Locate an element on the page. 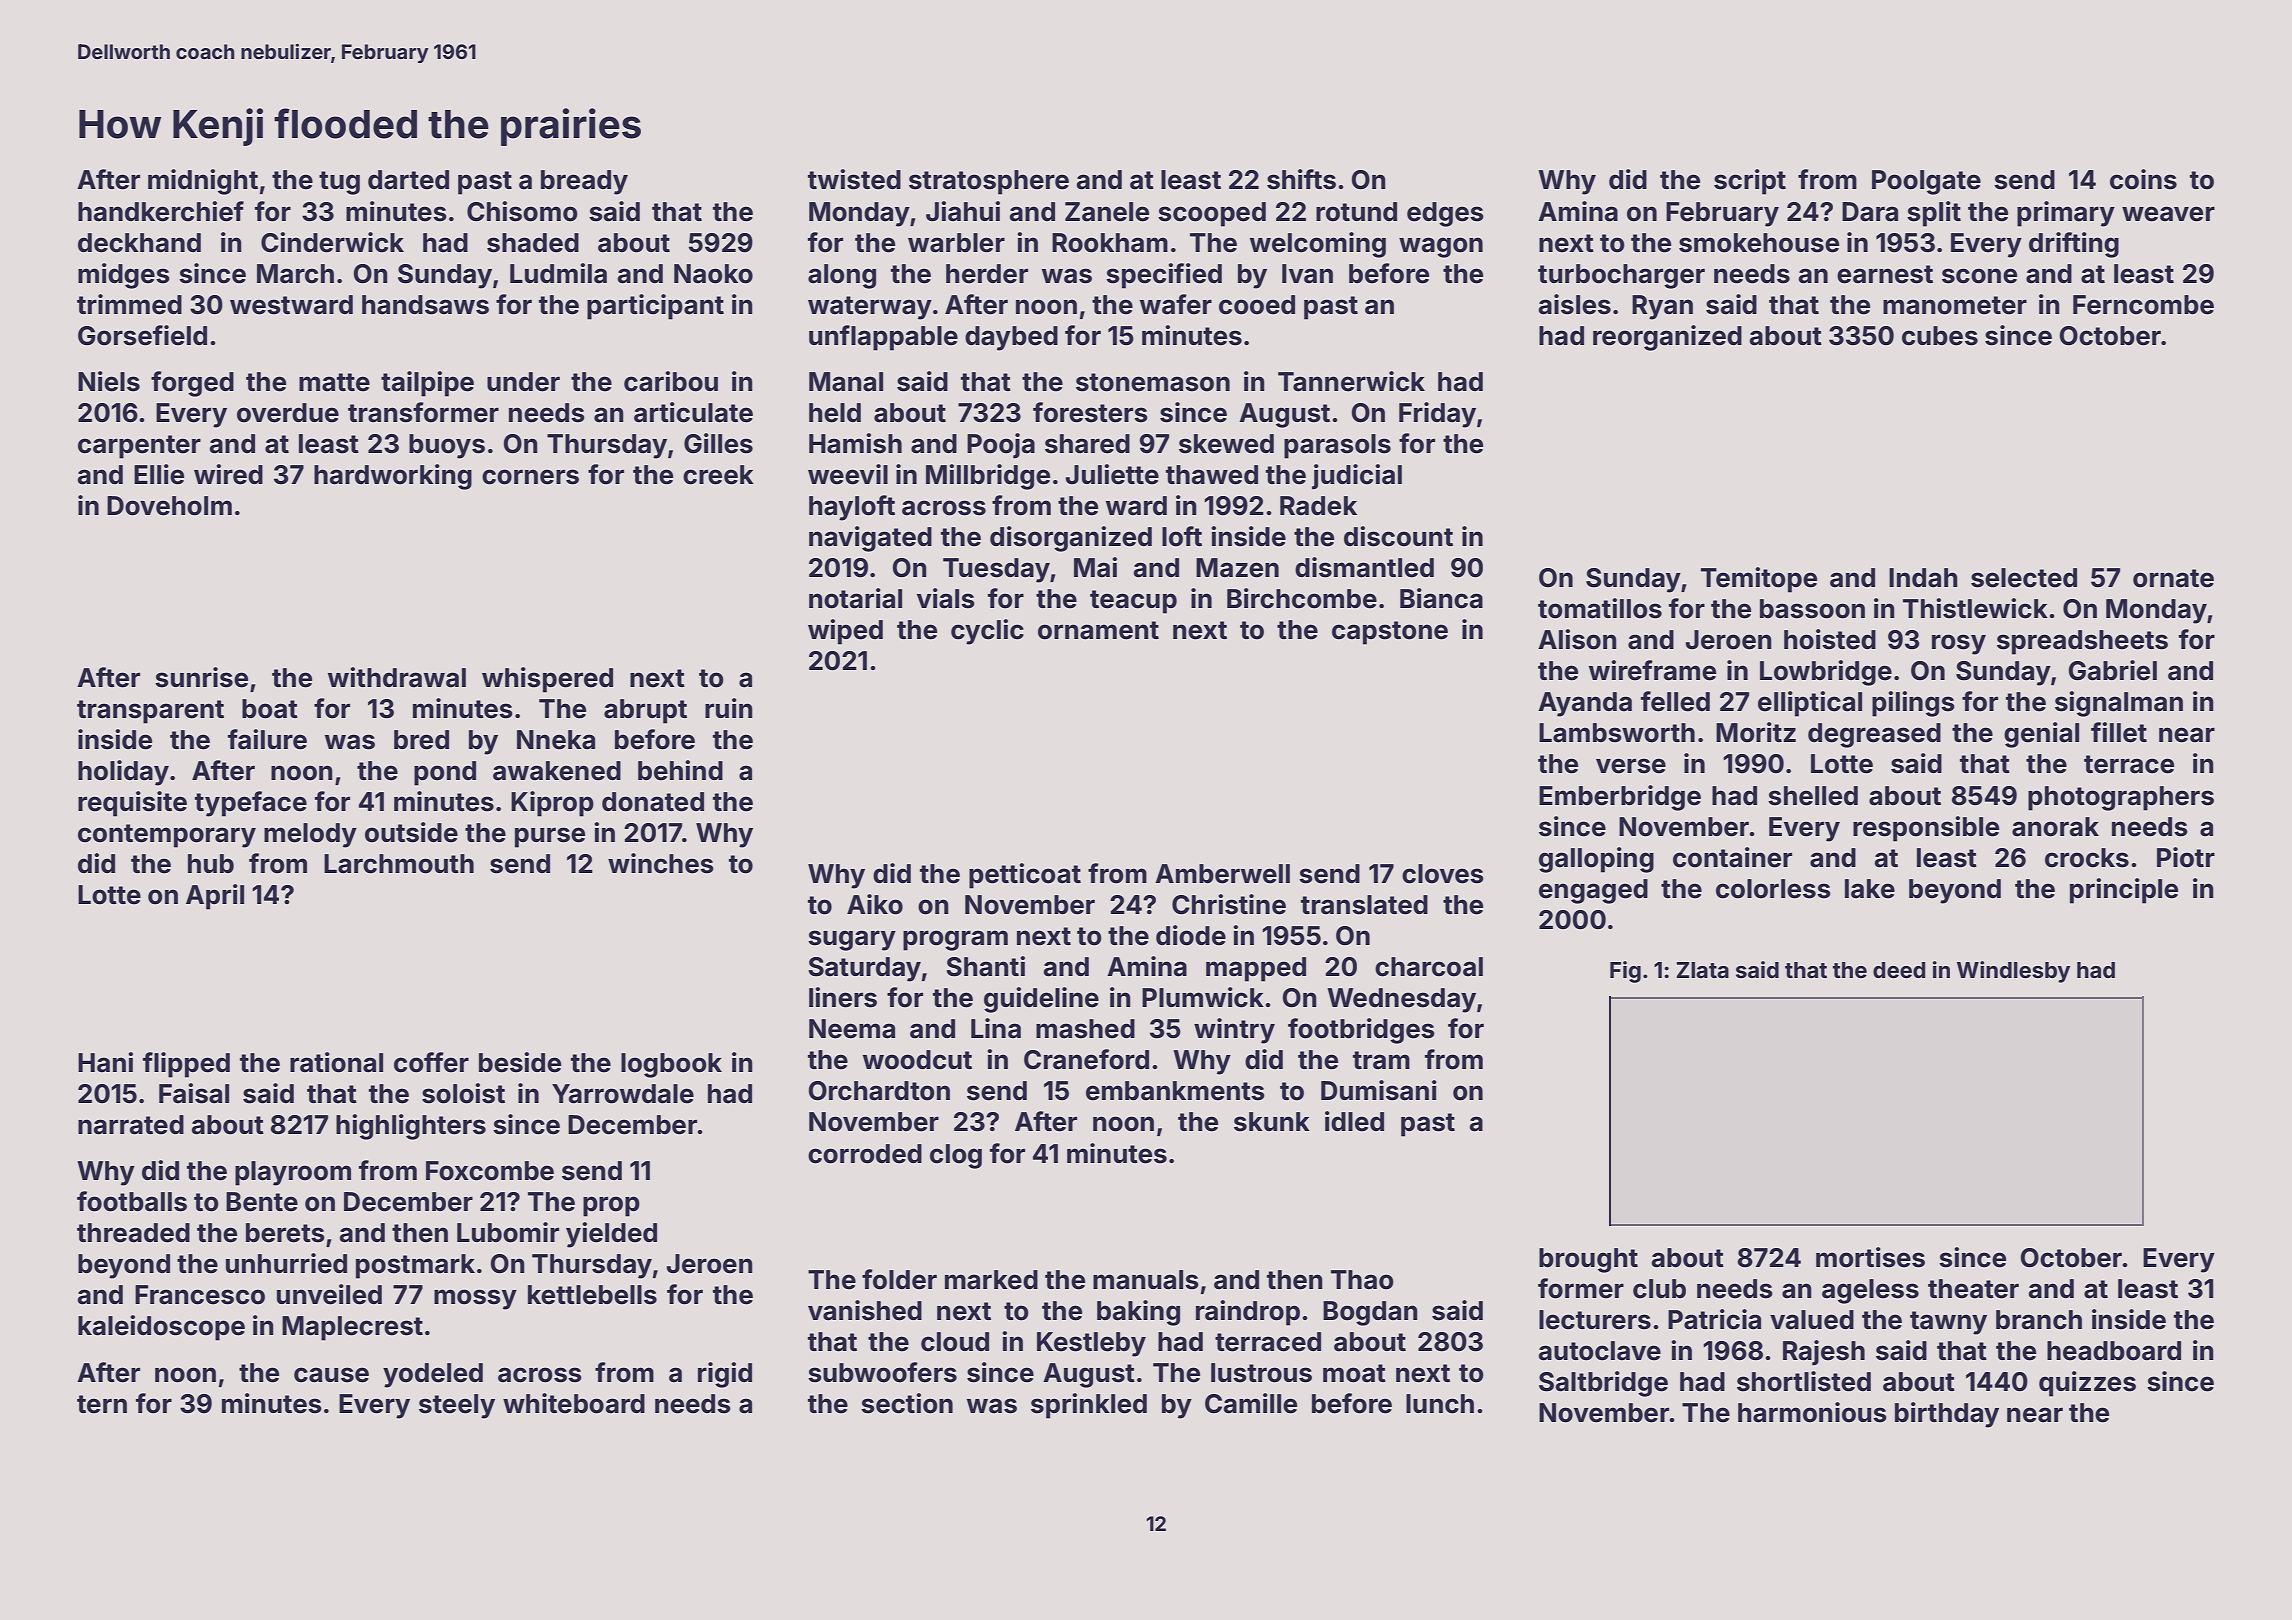 This image has height=1620, width=2292. cloves is located at coordinates (1443, 874).
